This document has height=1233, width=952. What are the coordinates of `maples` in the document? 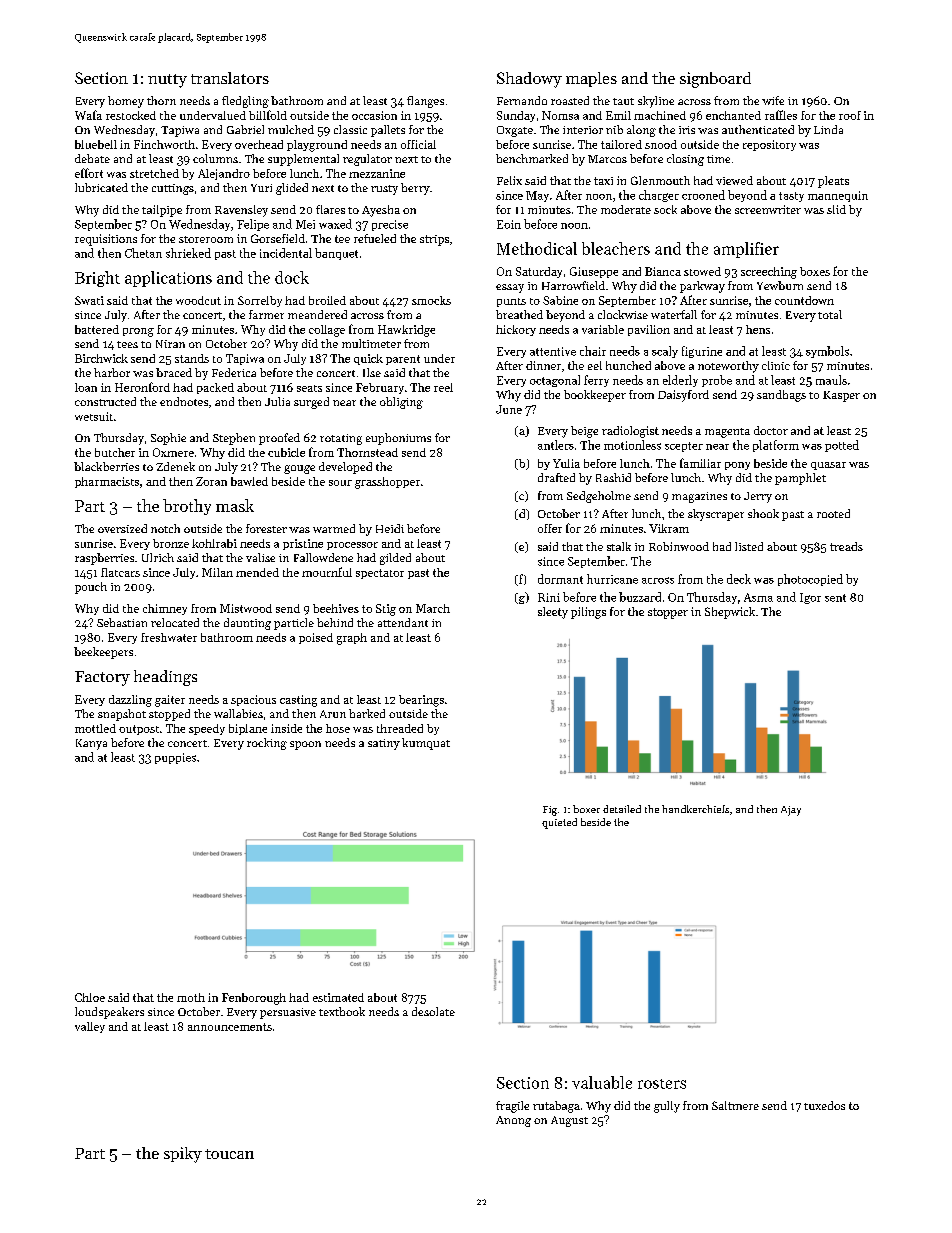 It's located at (591, 79).
